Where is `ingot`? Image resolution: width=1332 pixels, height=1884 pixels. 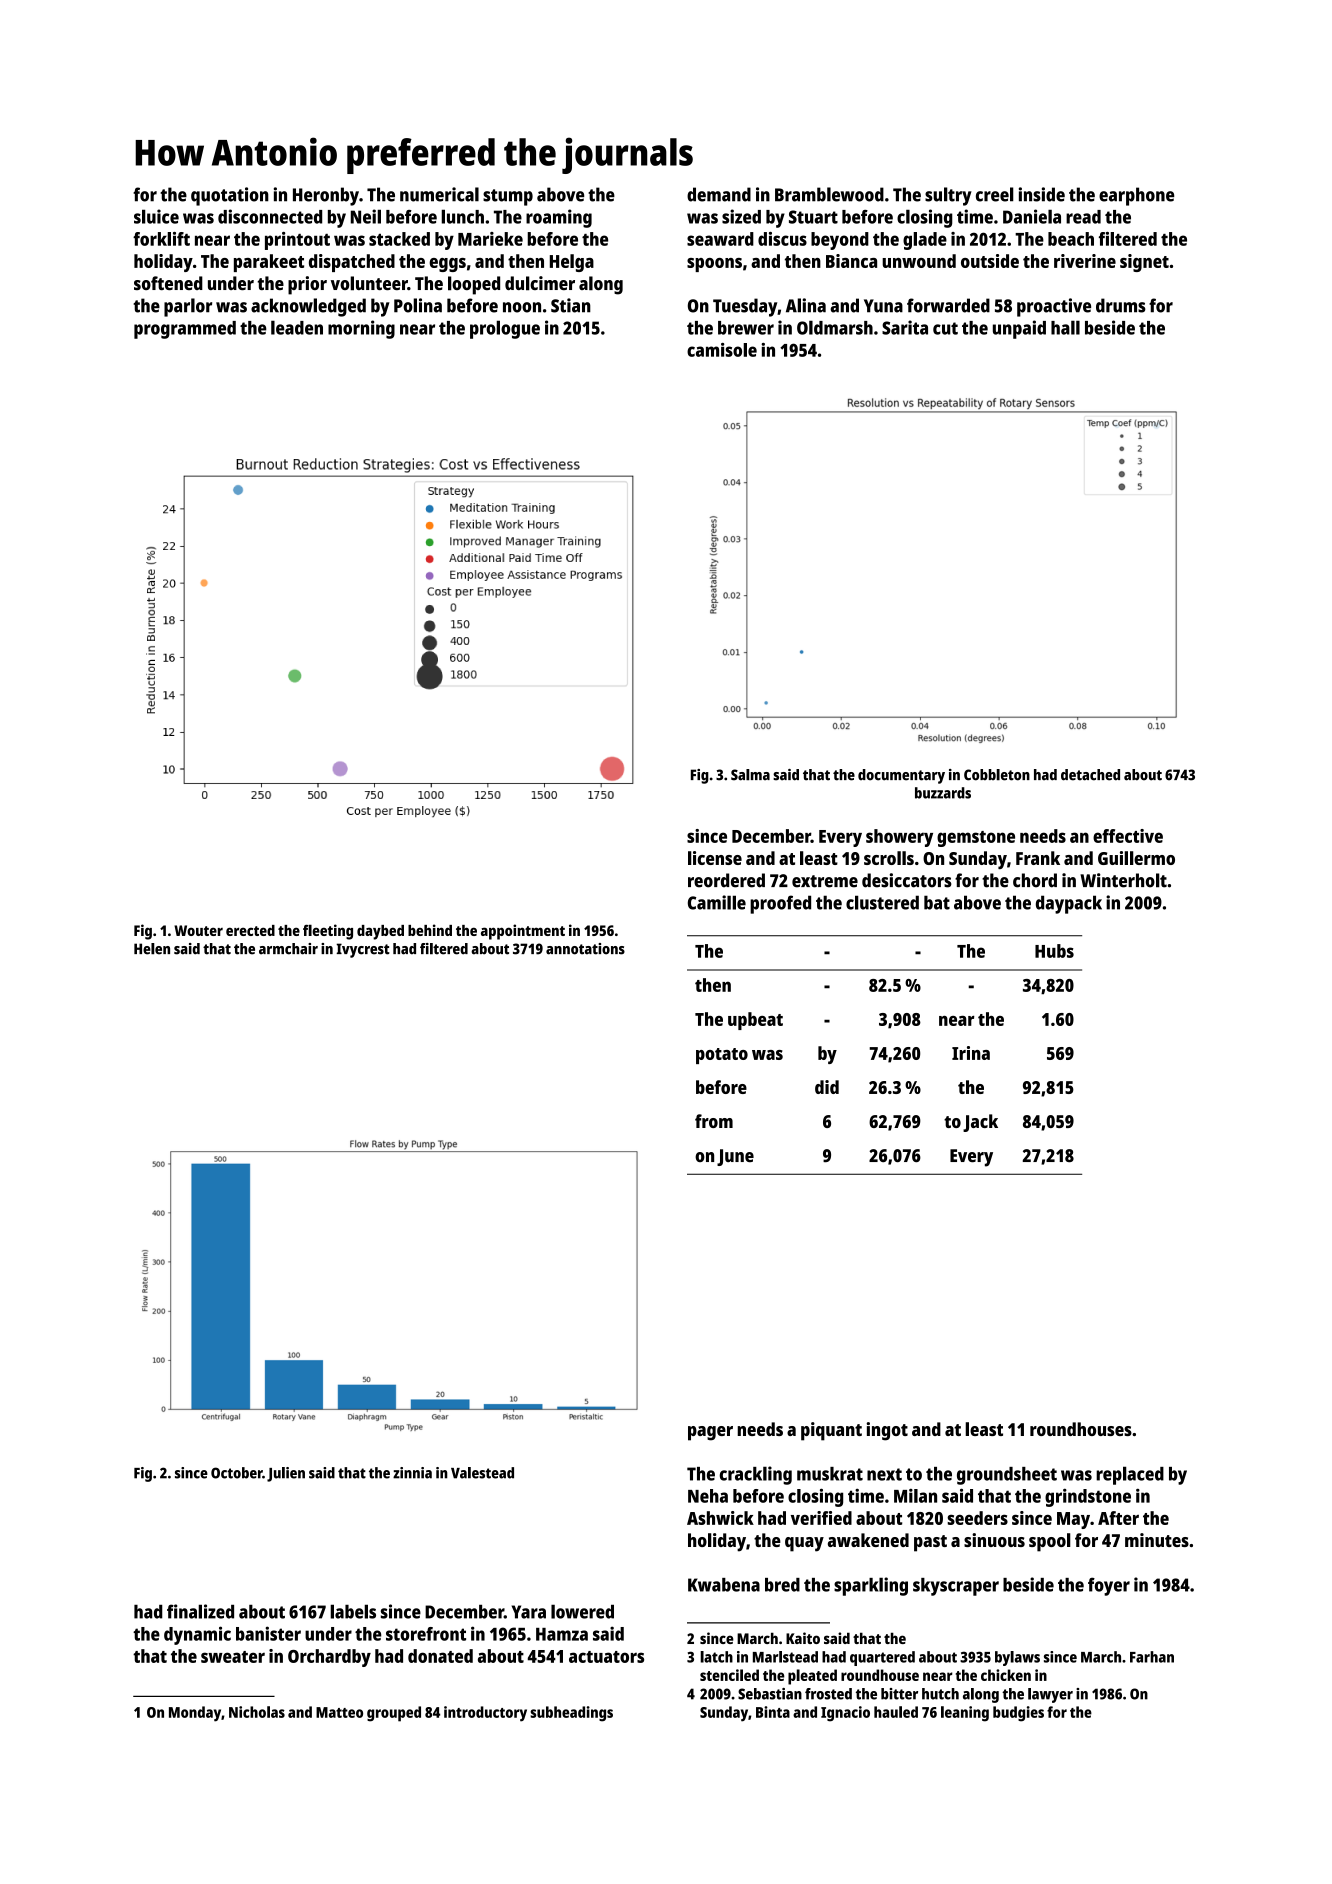 ingot is located at coordinates (887, 1431).
